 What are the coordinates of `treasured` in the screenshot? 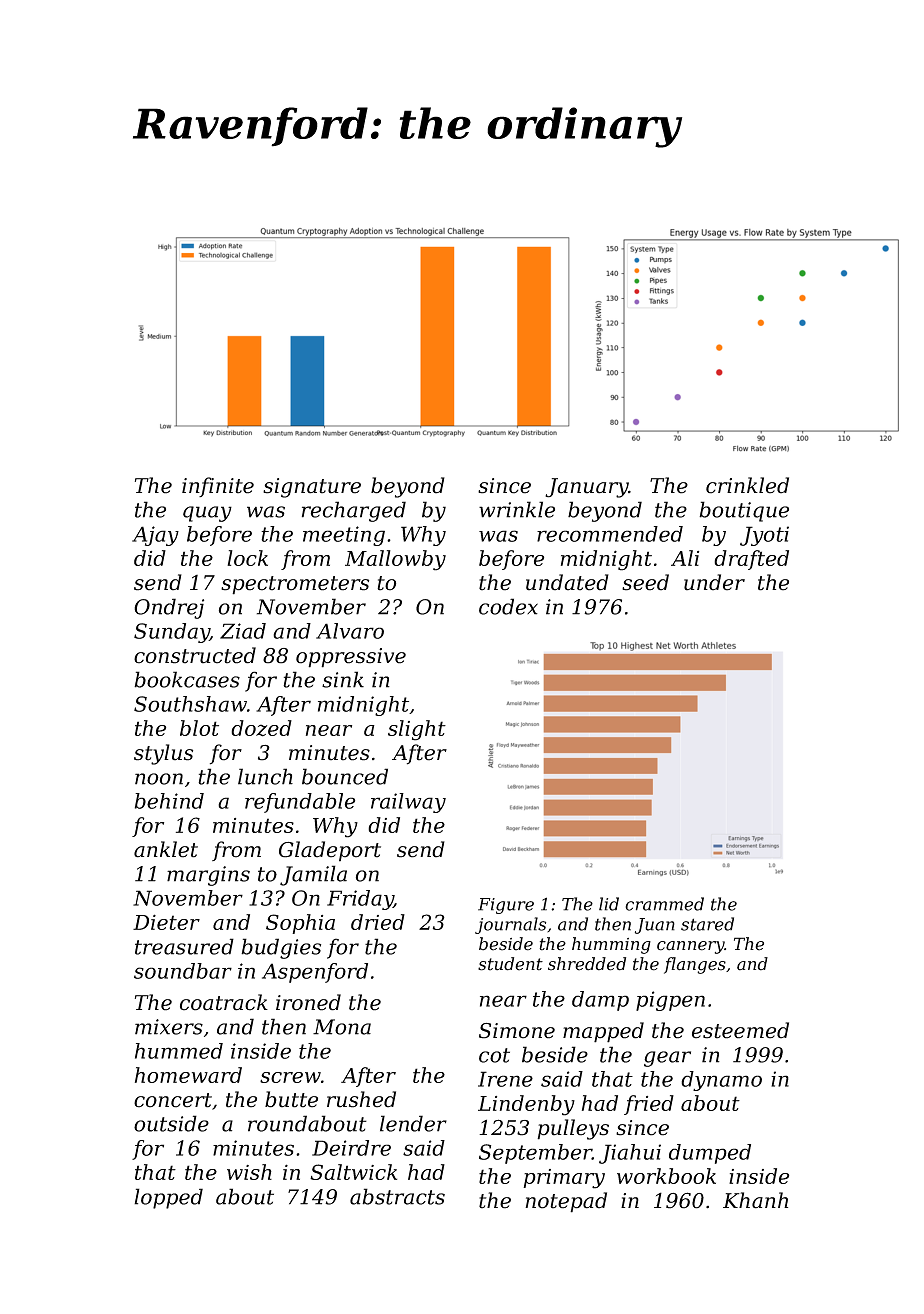 It's located at (184, 946).
